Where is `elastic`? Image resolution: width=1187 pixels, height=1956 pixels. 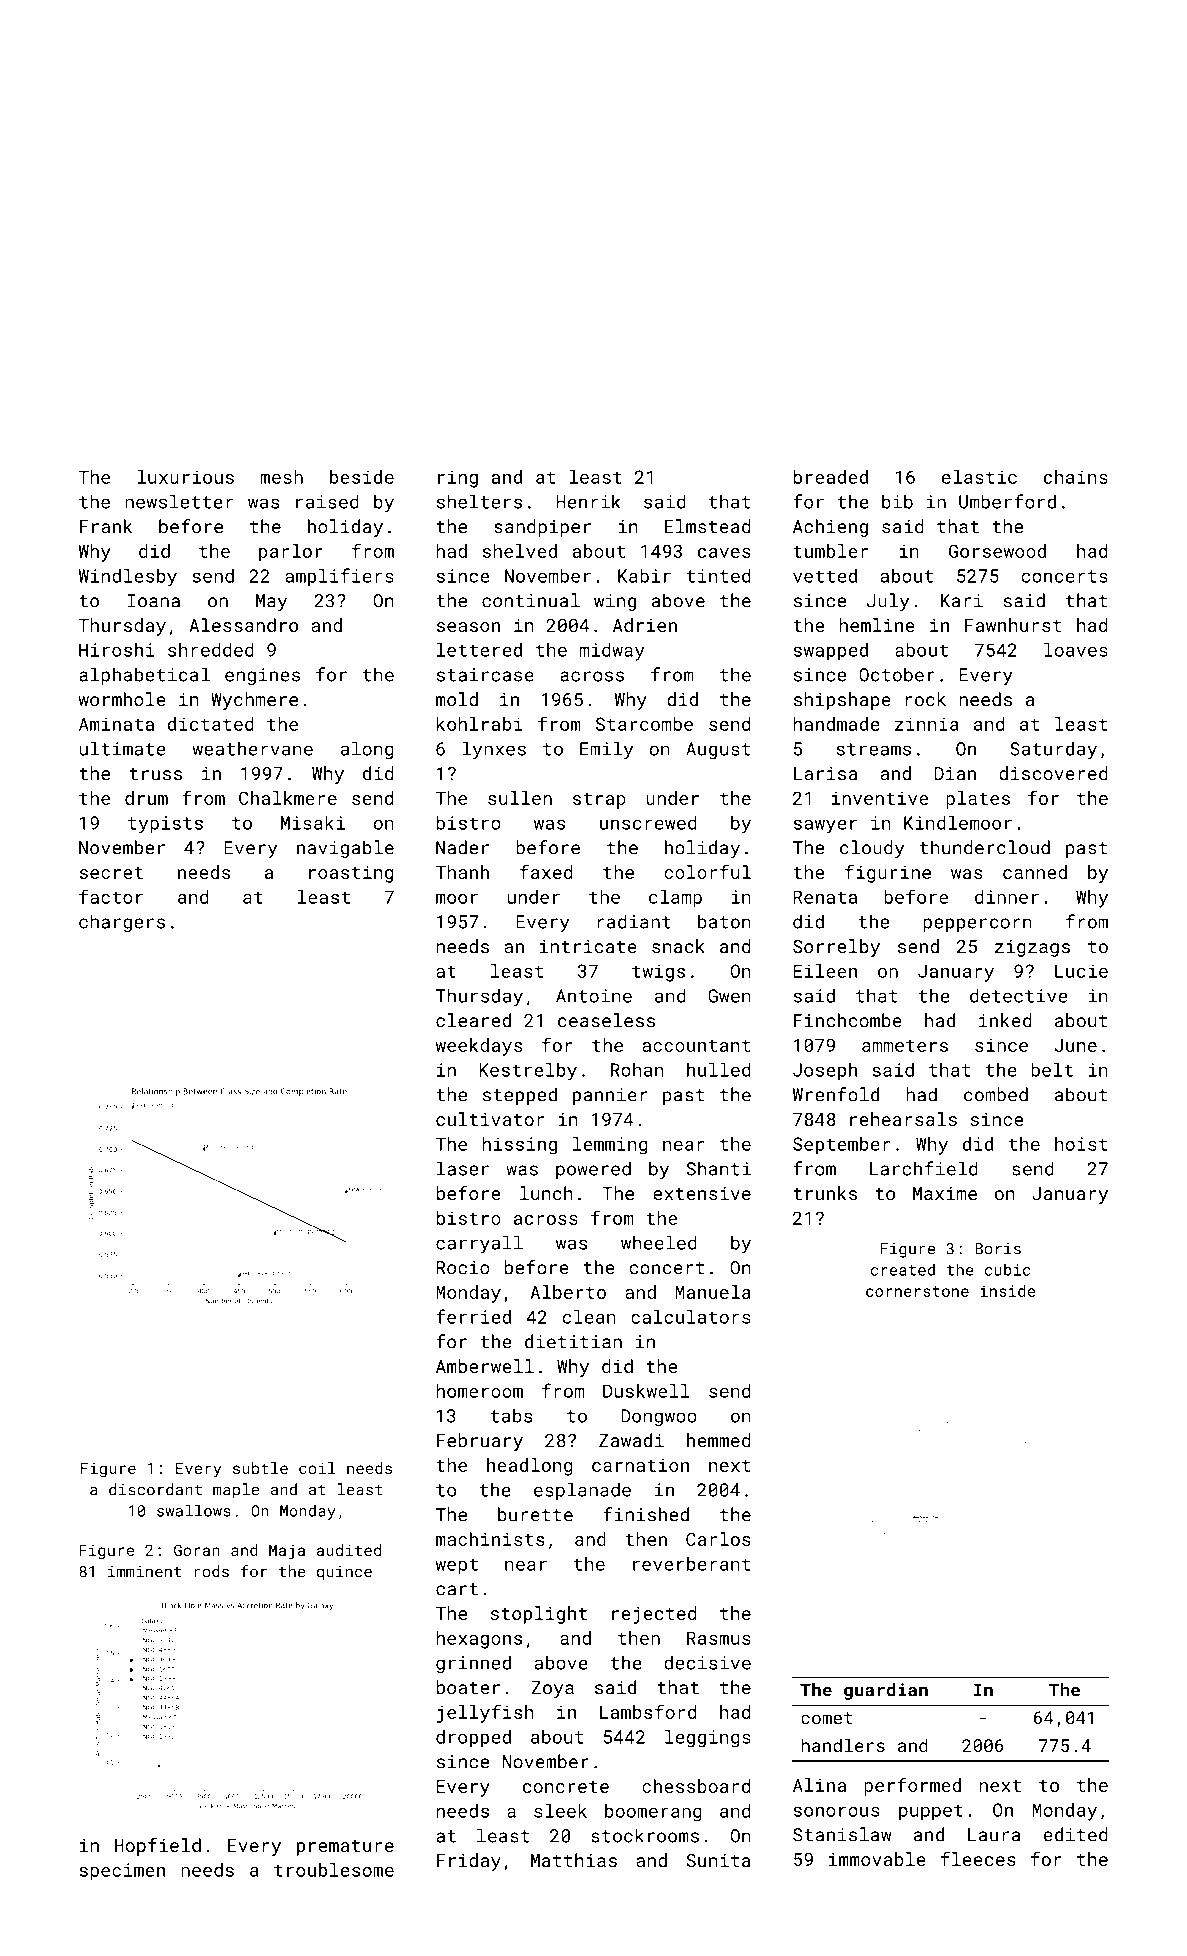
elastic is located at coordinates (979, 477).
